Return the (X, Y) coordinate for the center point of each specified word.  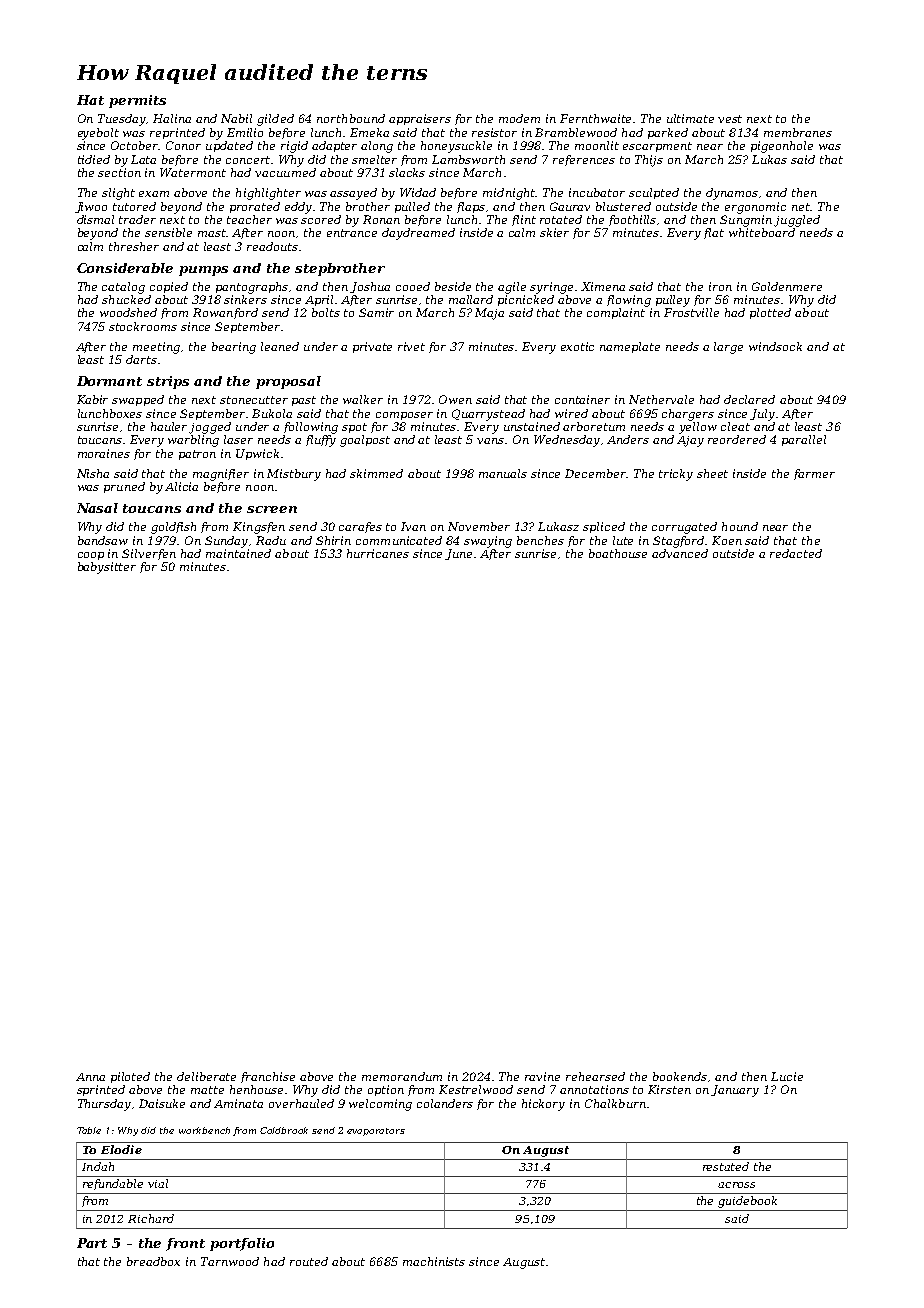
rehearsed (595, 1076)
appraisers (420, 119)
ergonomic (755, 208)
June (458, 554)
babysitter (107, 568)
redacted (796, 553)
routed (309, 1261)
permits (137, 101)
